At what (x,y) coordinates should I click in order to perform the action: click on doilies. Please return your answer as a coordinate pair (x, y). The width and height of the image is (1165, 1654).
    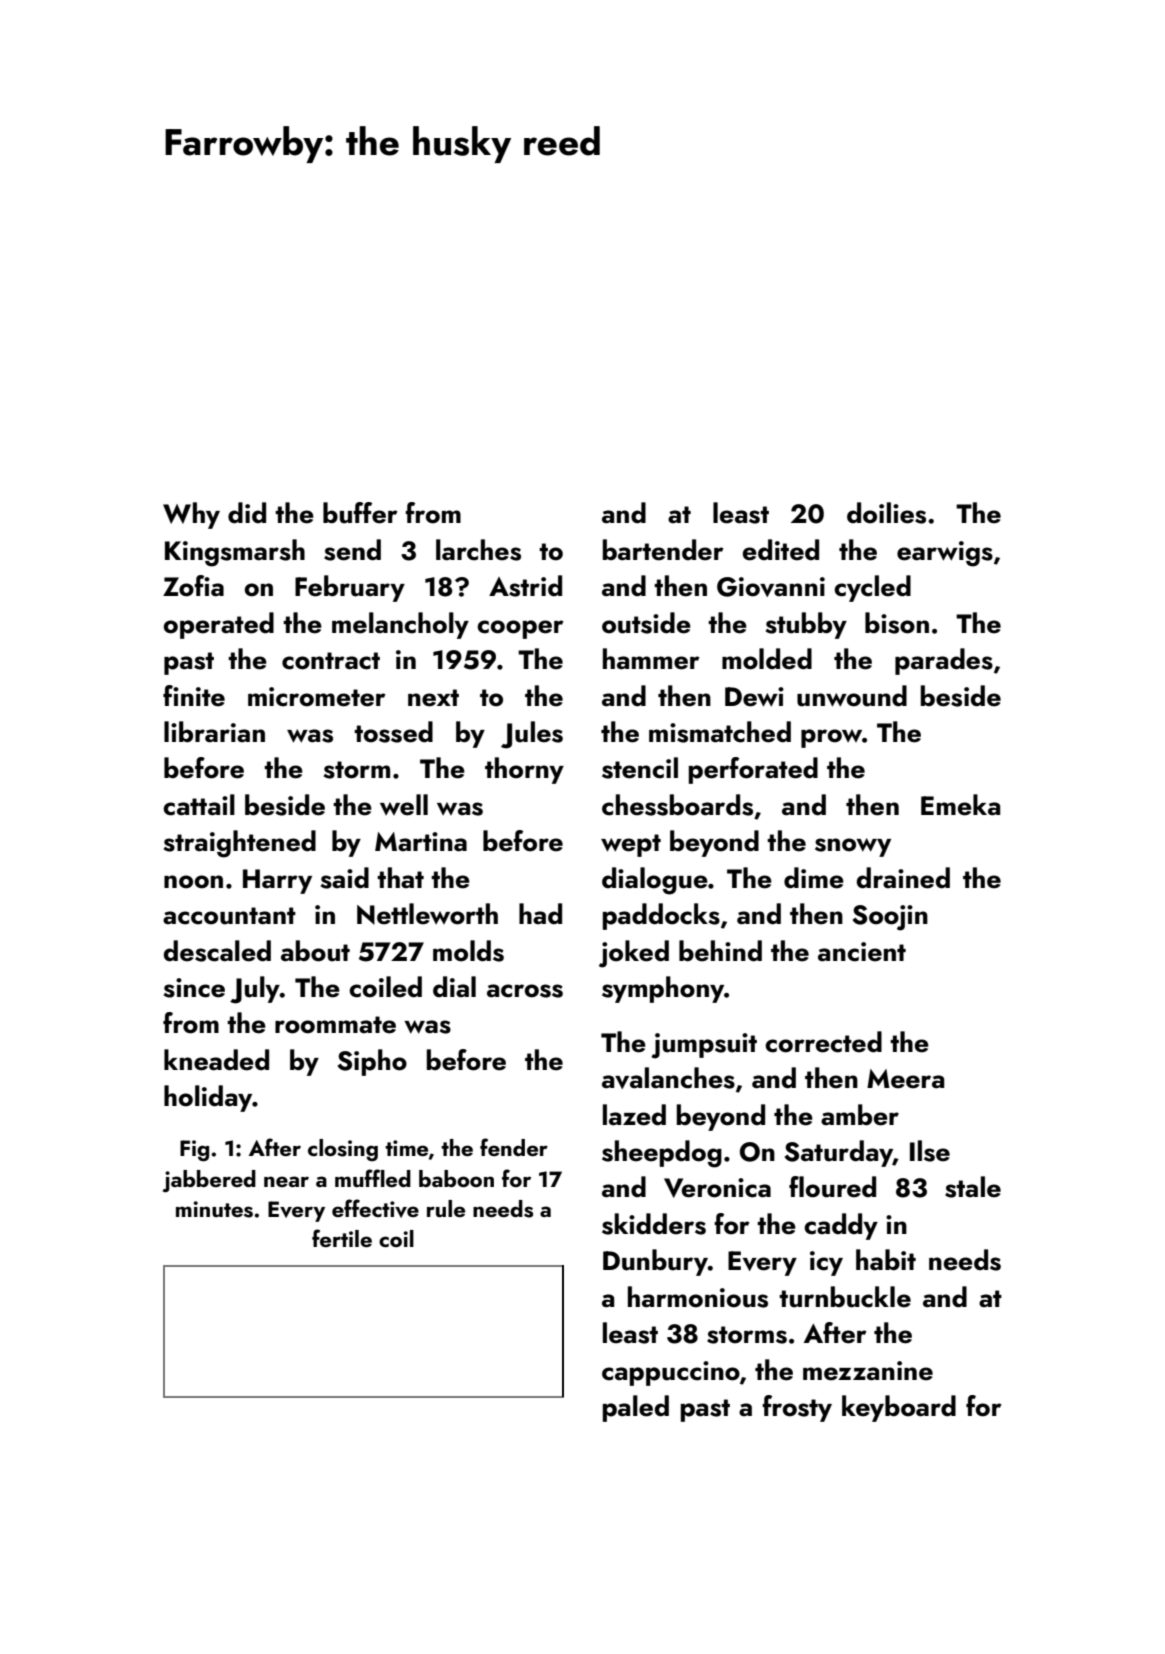
    Looking at the image, I should click on (886, 513).
